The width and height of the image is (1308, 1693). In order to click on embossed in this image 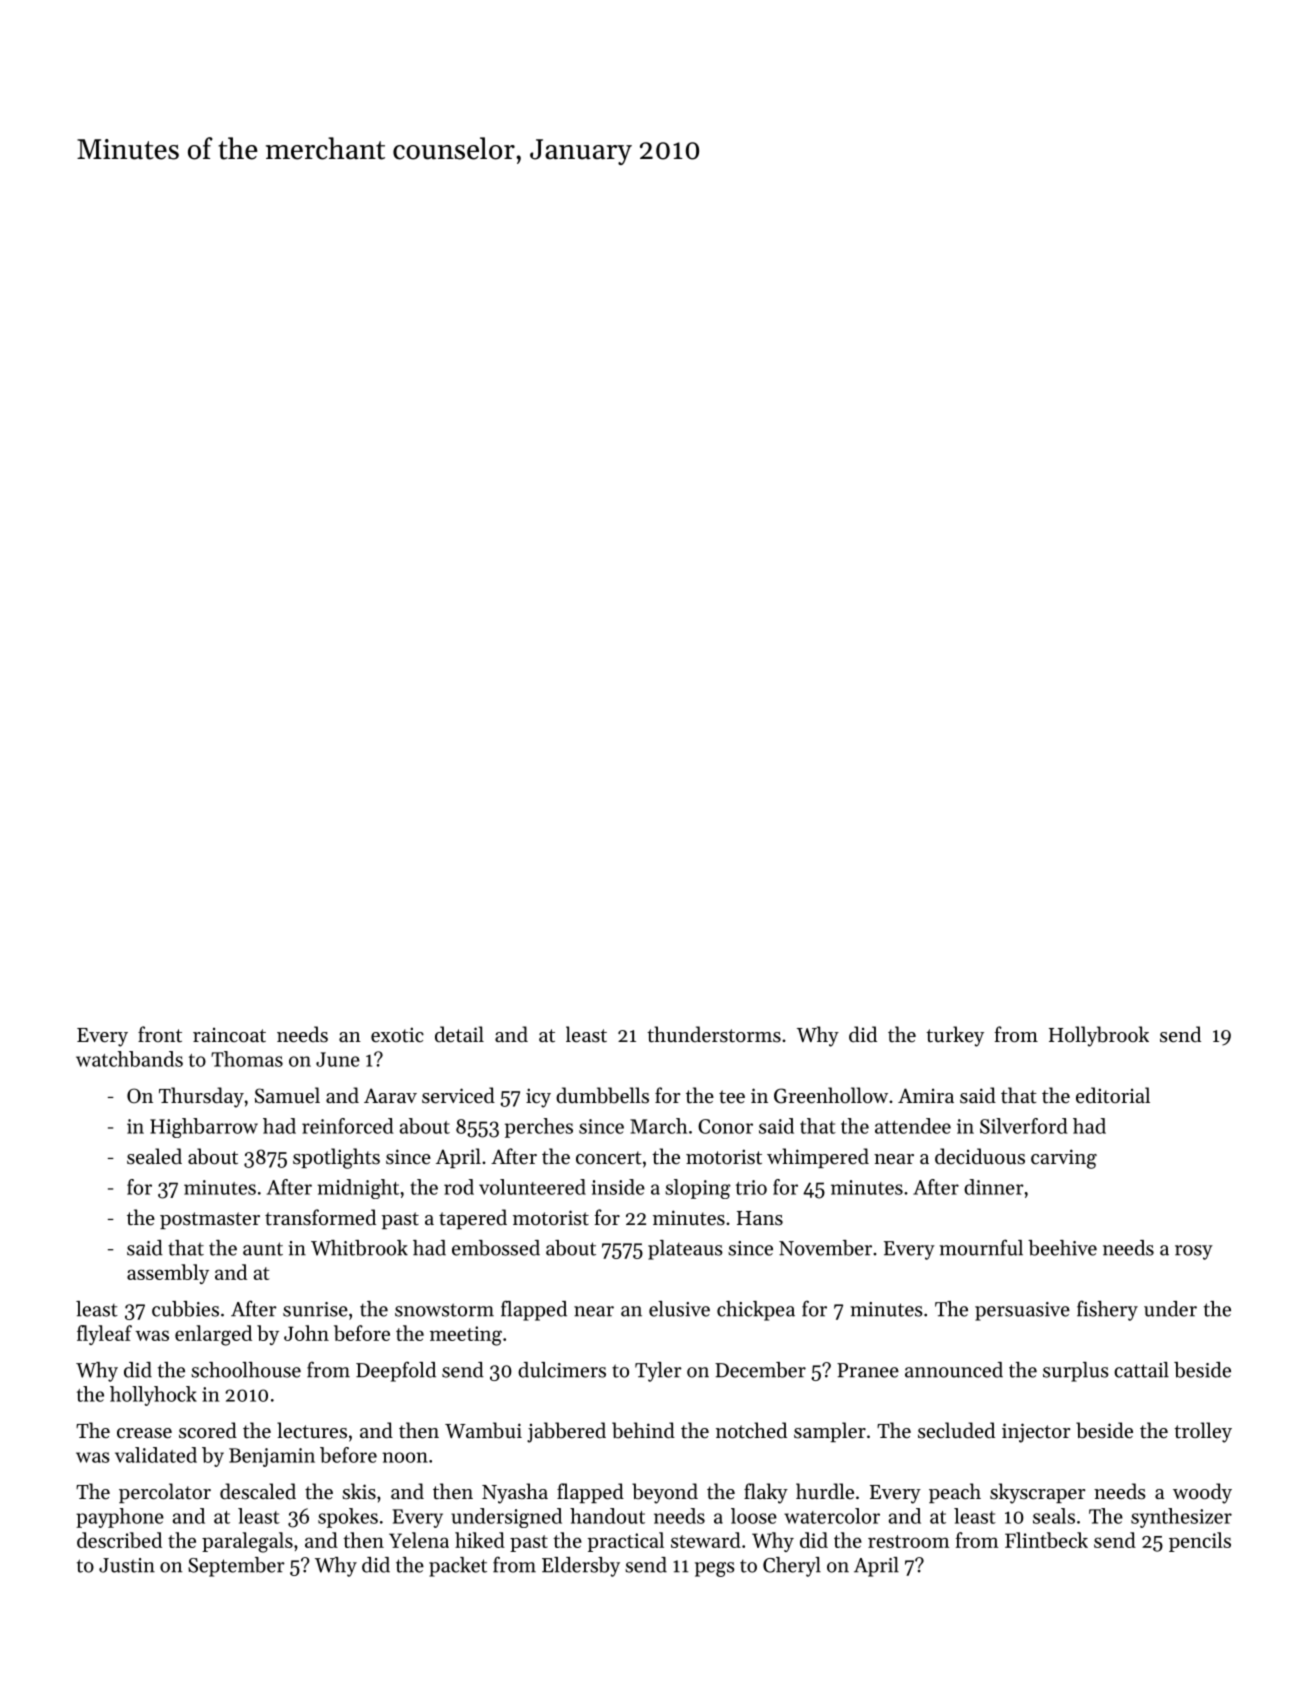, I will do `click(496, 1248)`.
